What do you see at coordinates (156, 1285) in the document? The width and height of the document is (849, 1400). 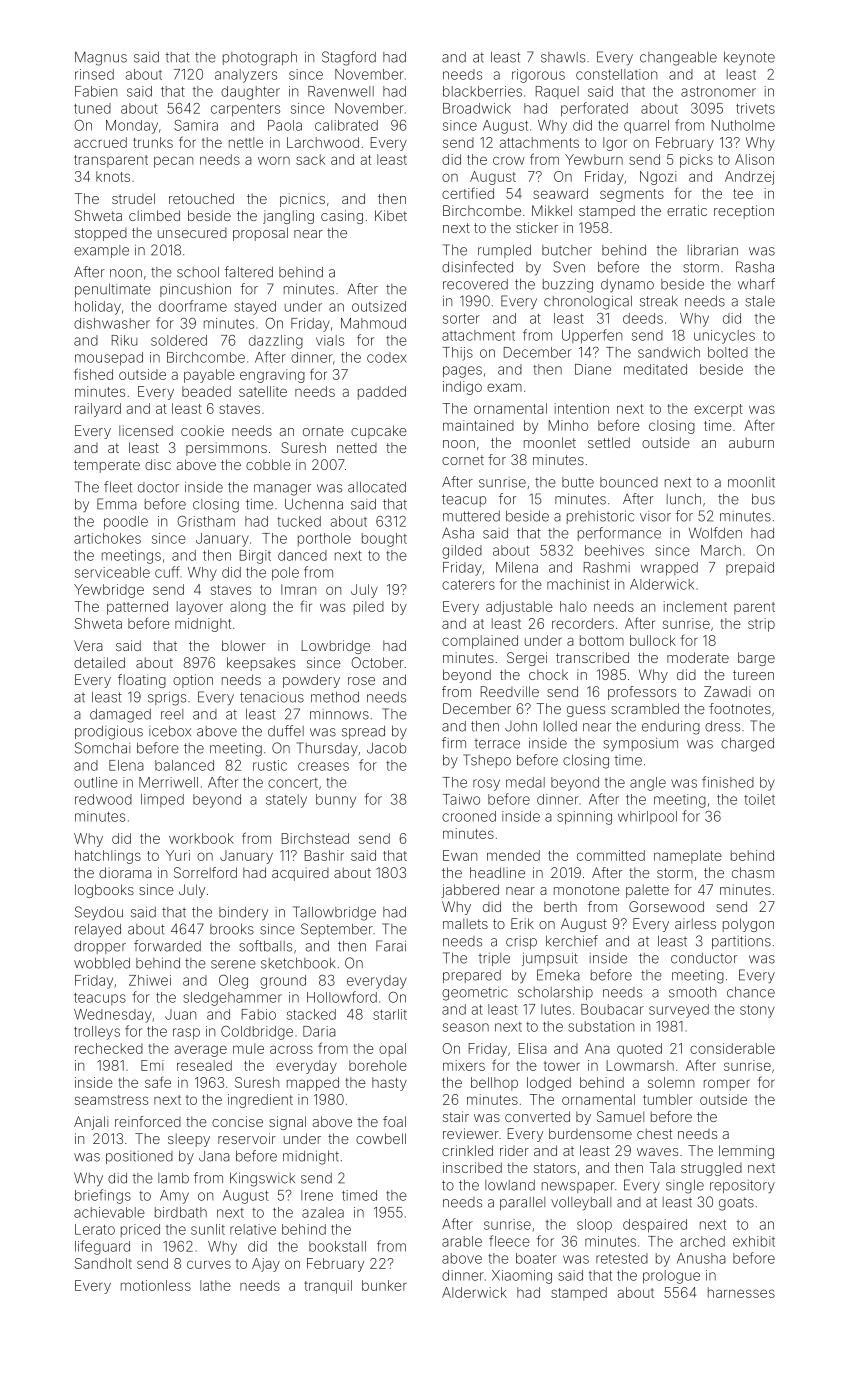 I see `motionless` at bounding box center [156, 1285].
